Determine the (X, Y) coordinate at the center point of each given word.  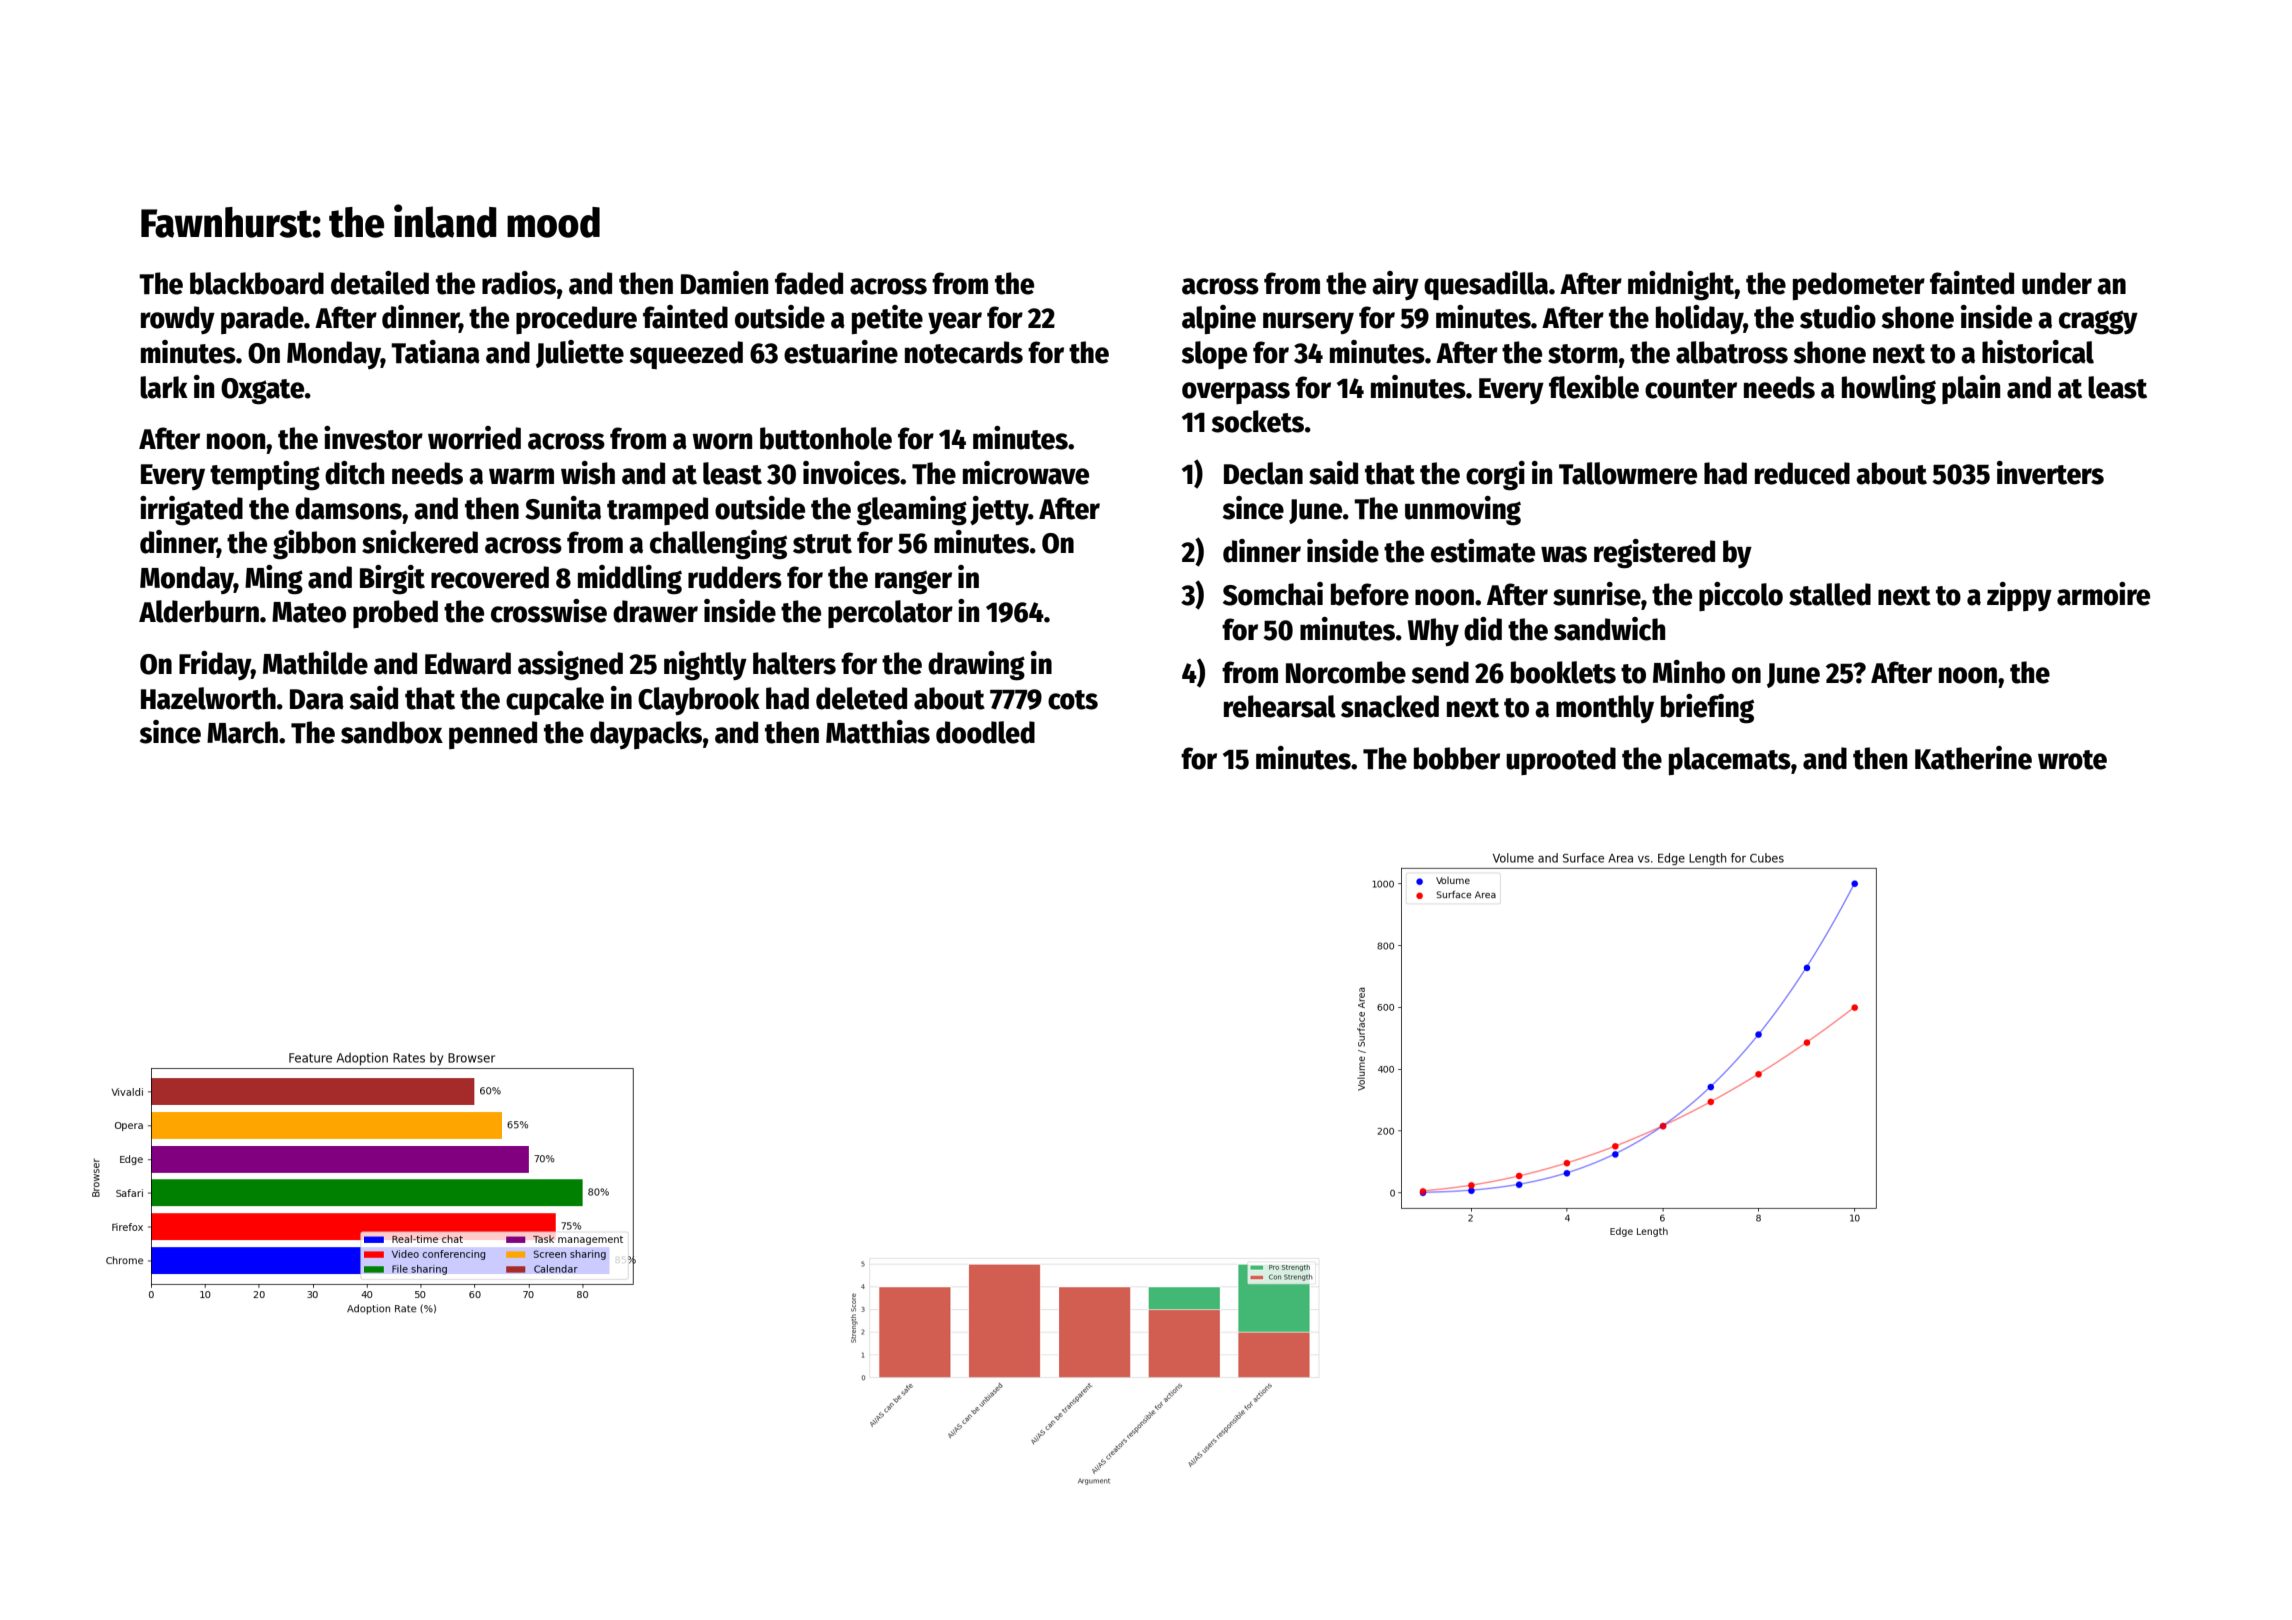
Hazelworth (208, 698)
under (2057, 283)
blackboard (257, 283)
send (1440, 672)
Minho (1689, 672)
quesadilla (1486, 285)
